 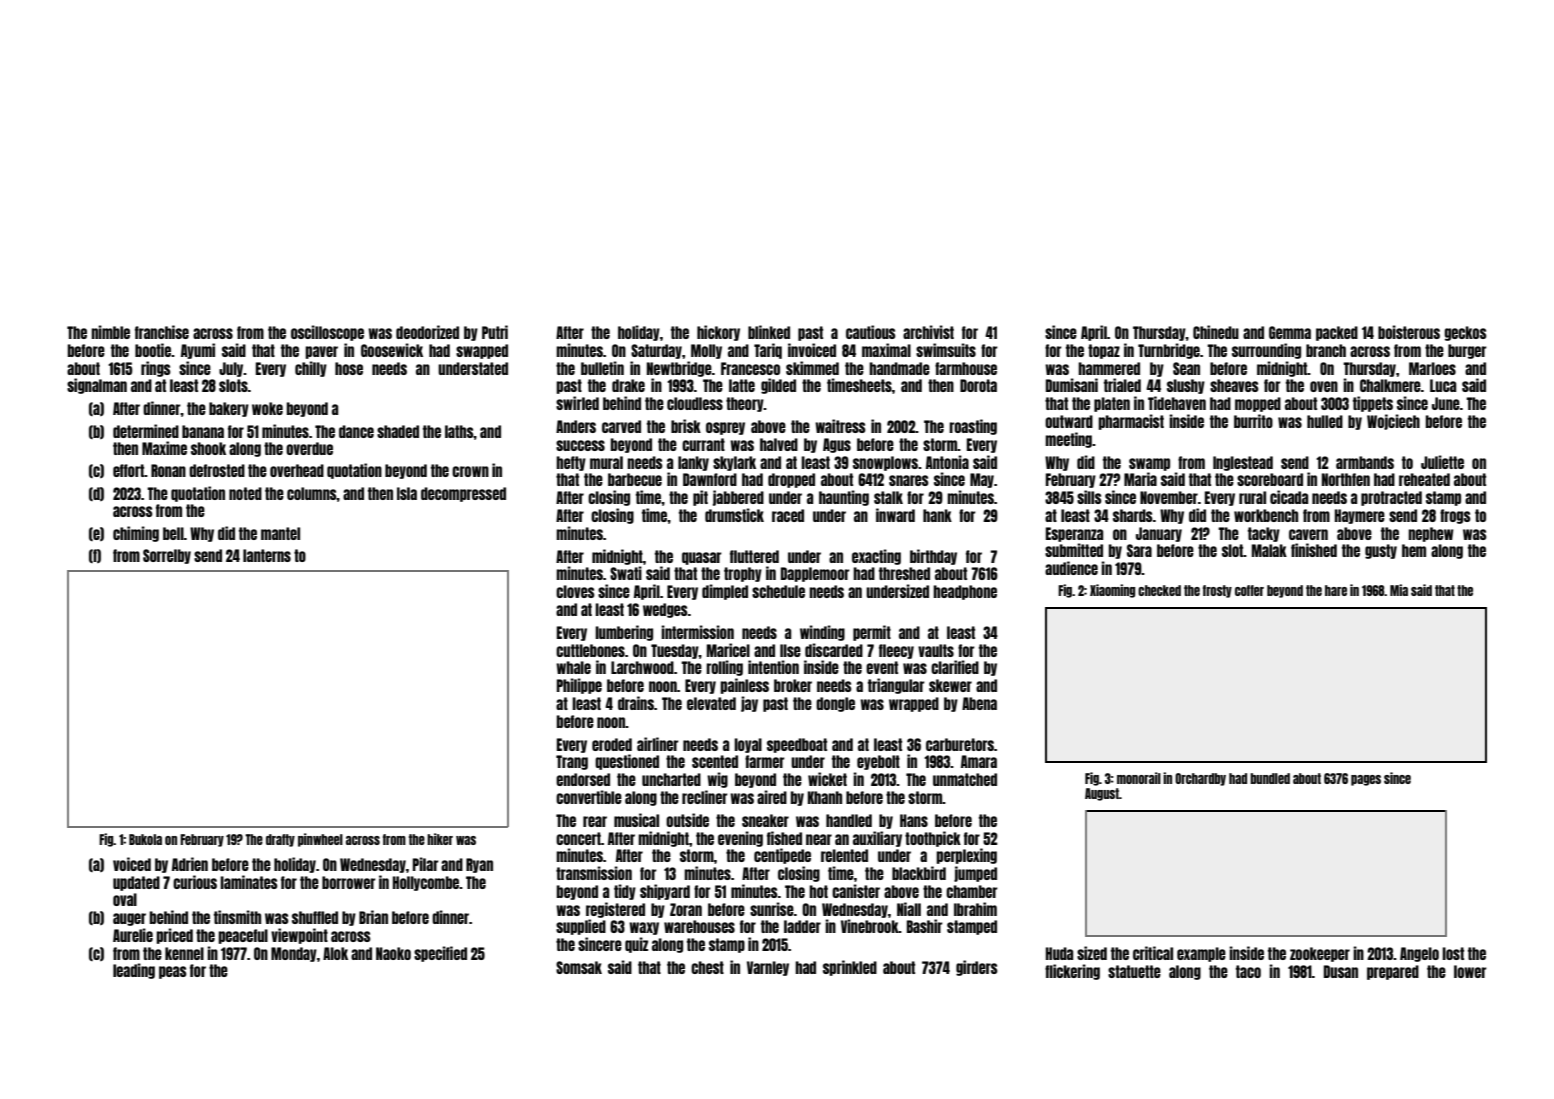 What do you see at coordinates (1149, 464) in the image?
I see `swamp` at bounding box center [1149, 464].
